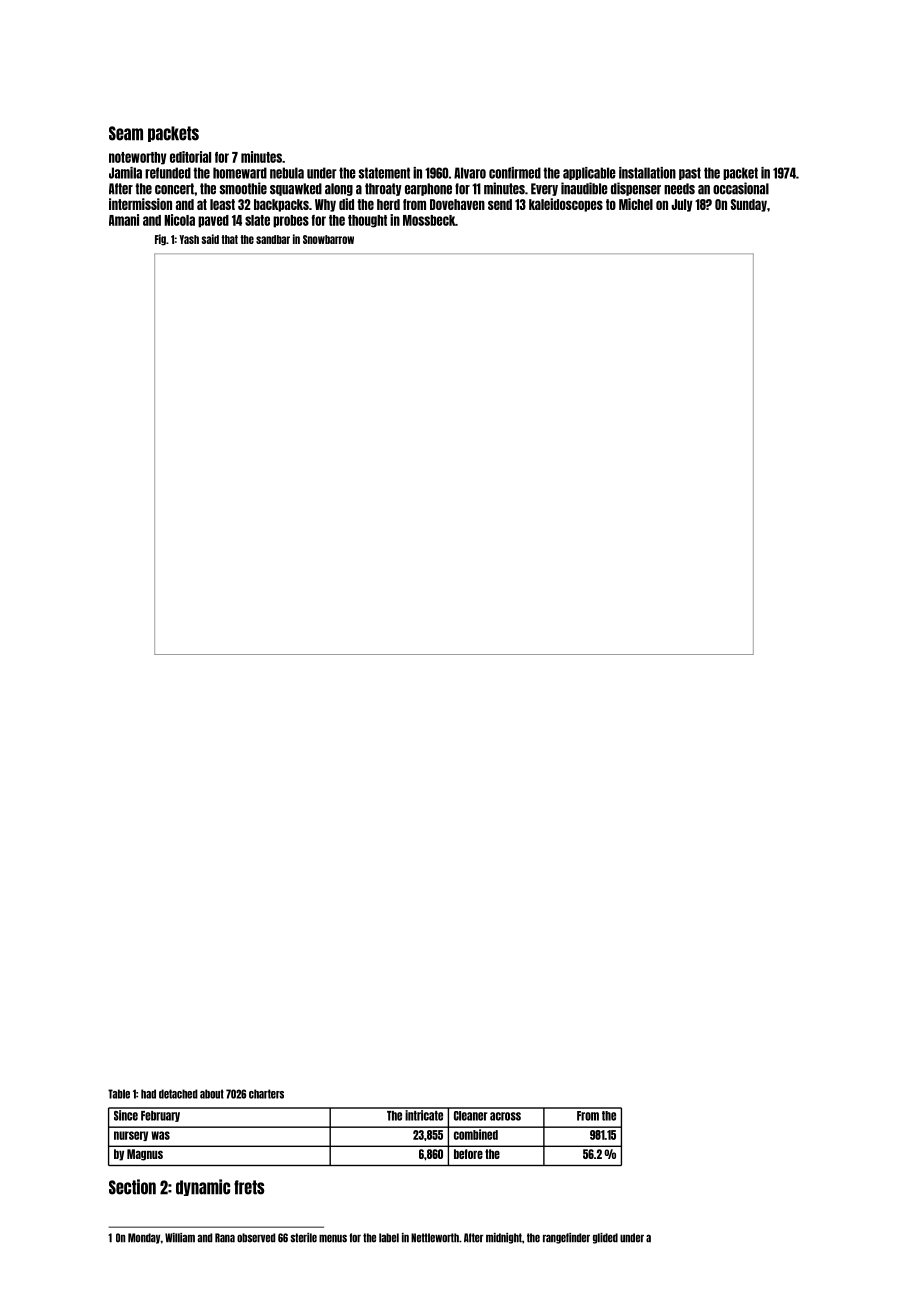 The image size is (908, 1316). Describe the element at coordinates (189, 239) in the screenshot. I see `Yash` at that location.
